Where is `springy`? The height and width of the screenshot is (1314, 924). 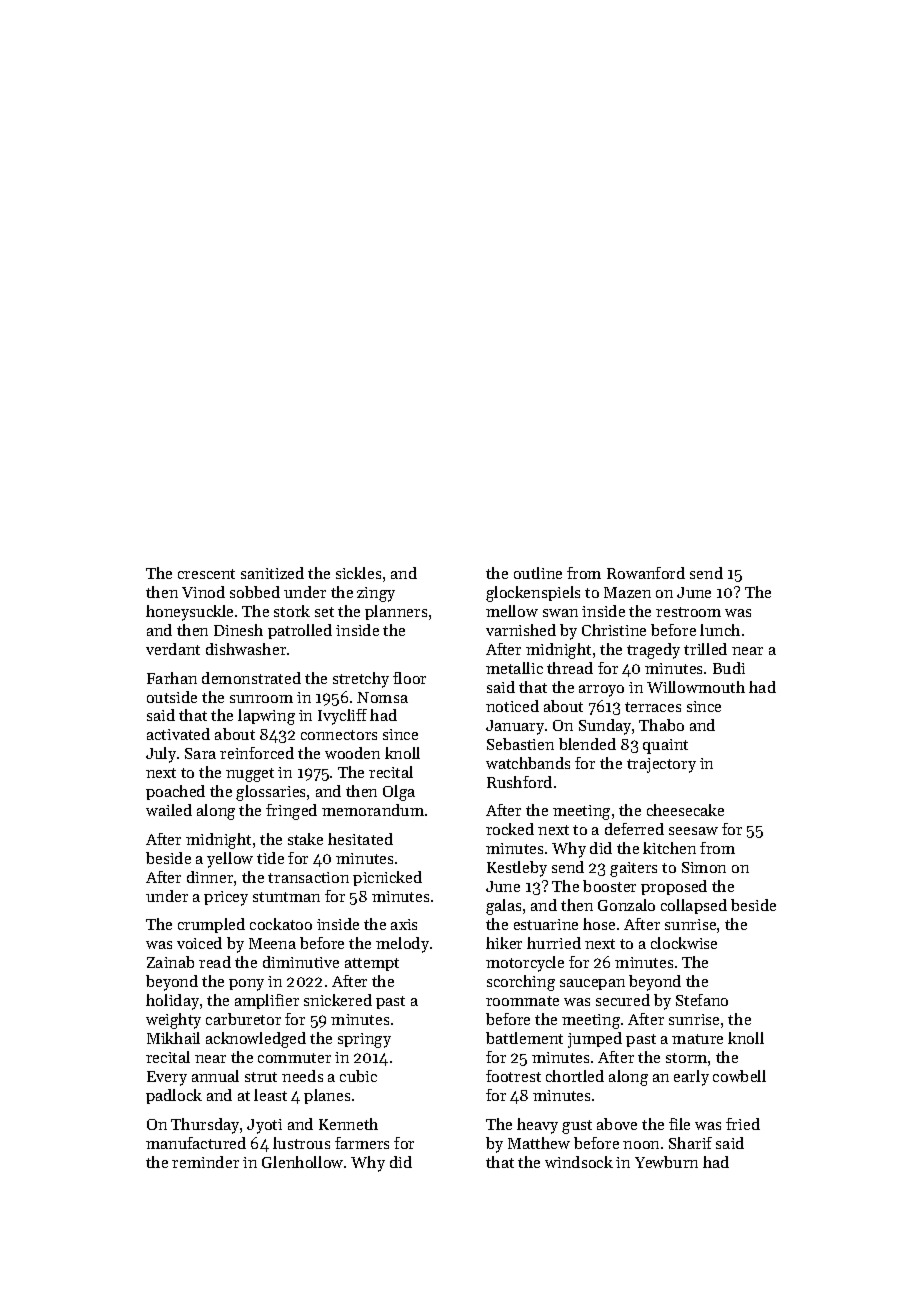
springy is located at coordinates (364, 1040).
